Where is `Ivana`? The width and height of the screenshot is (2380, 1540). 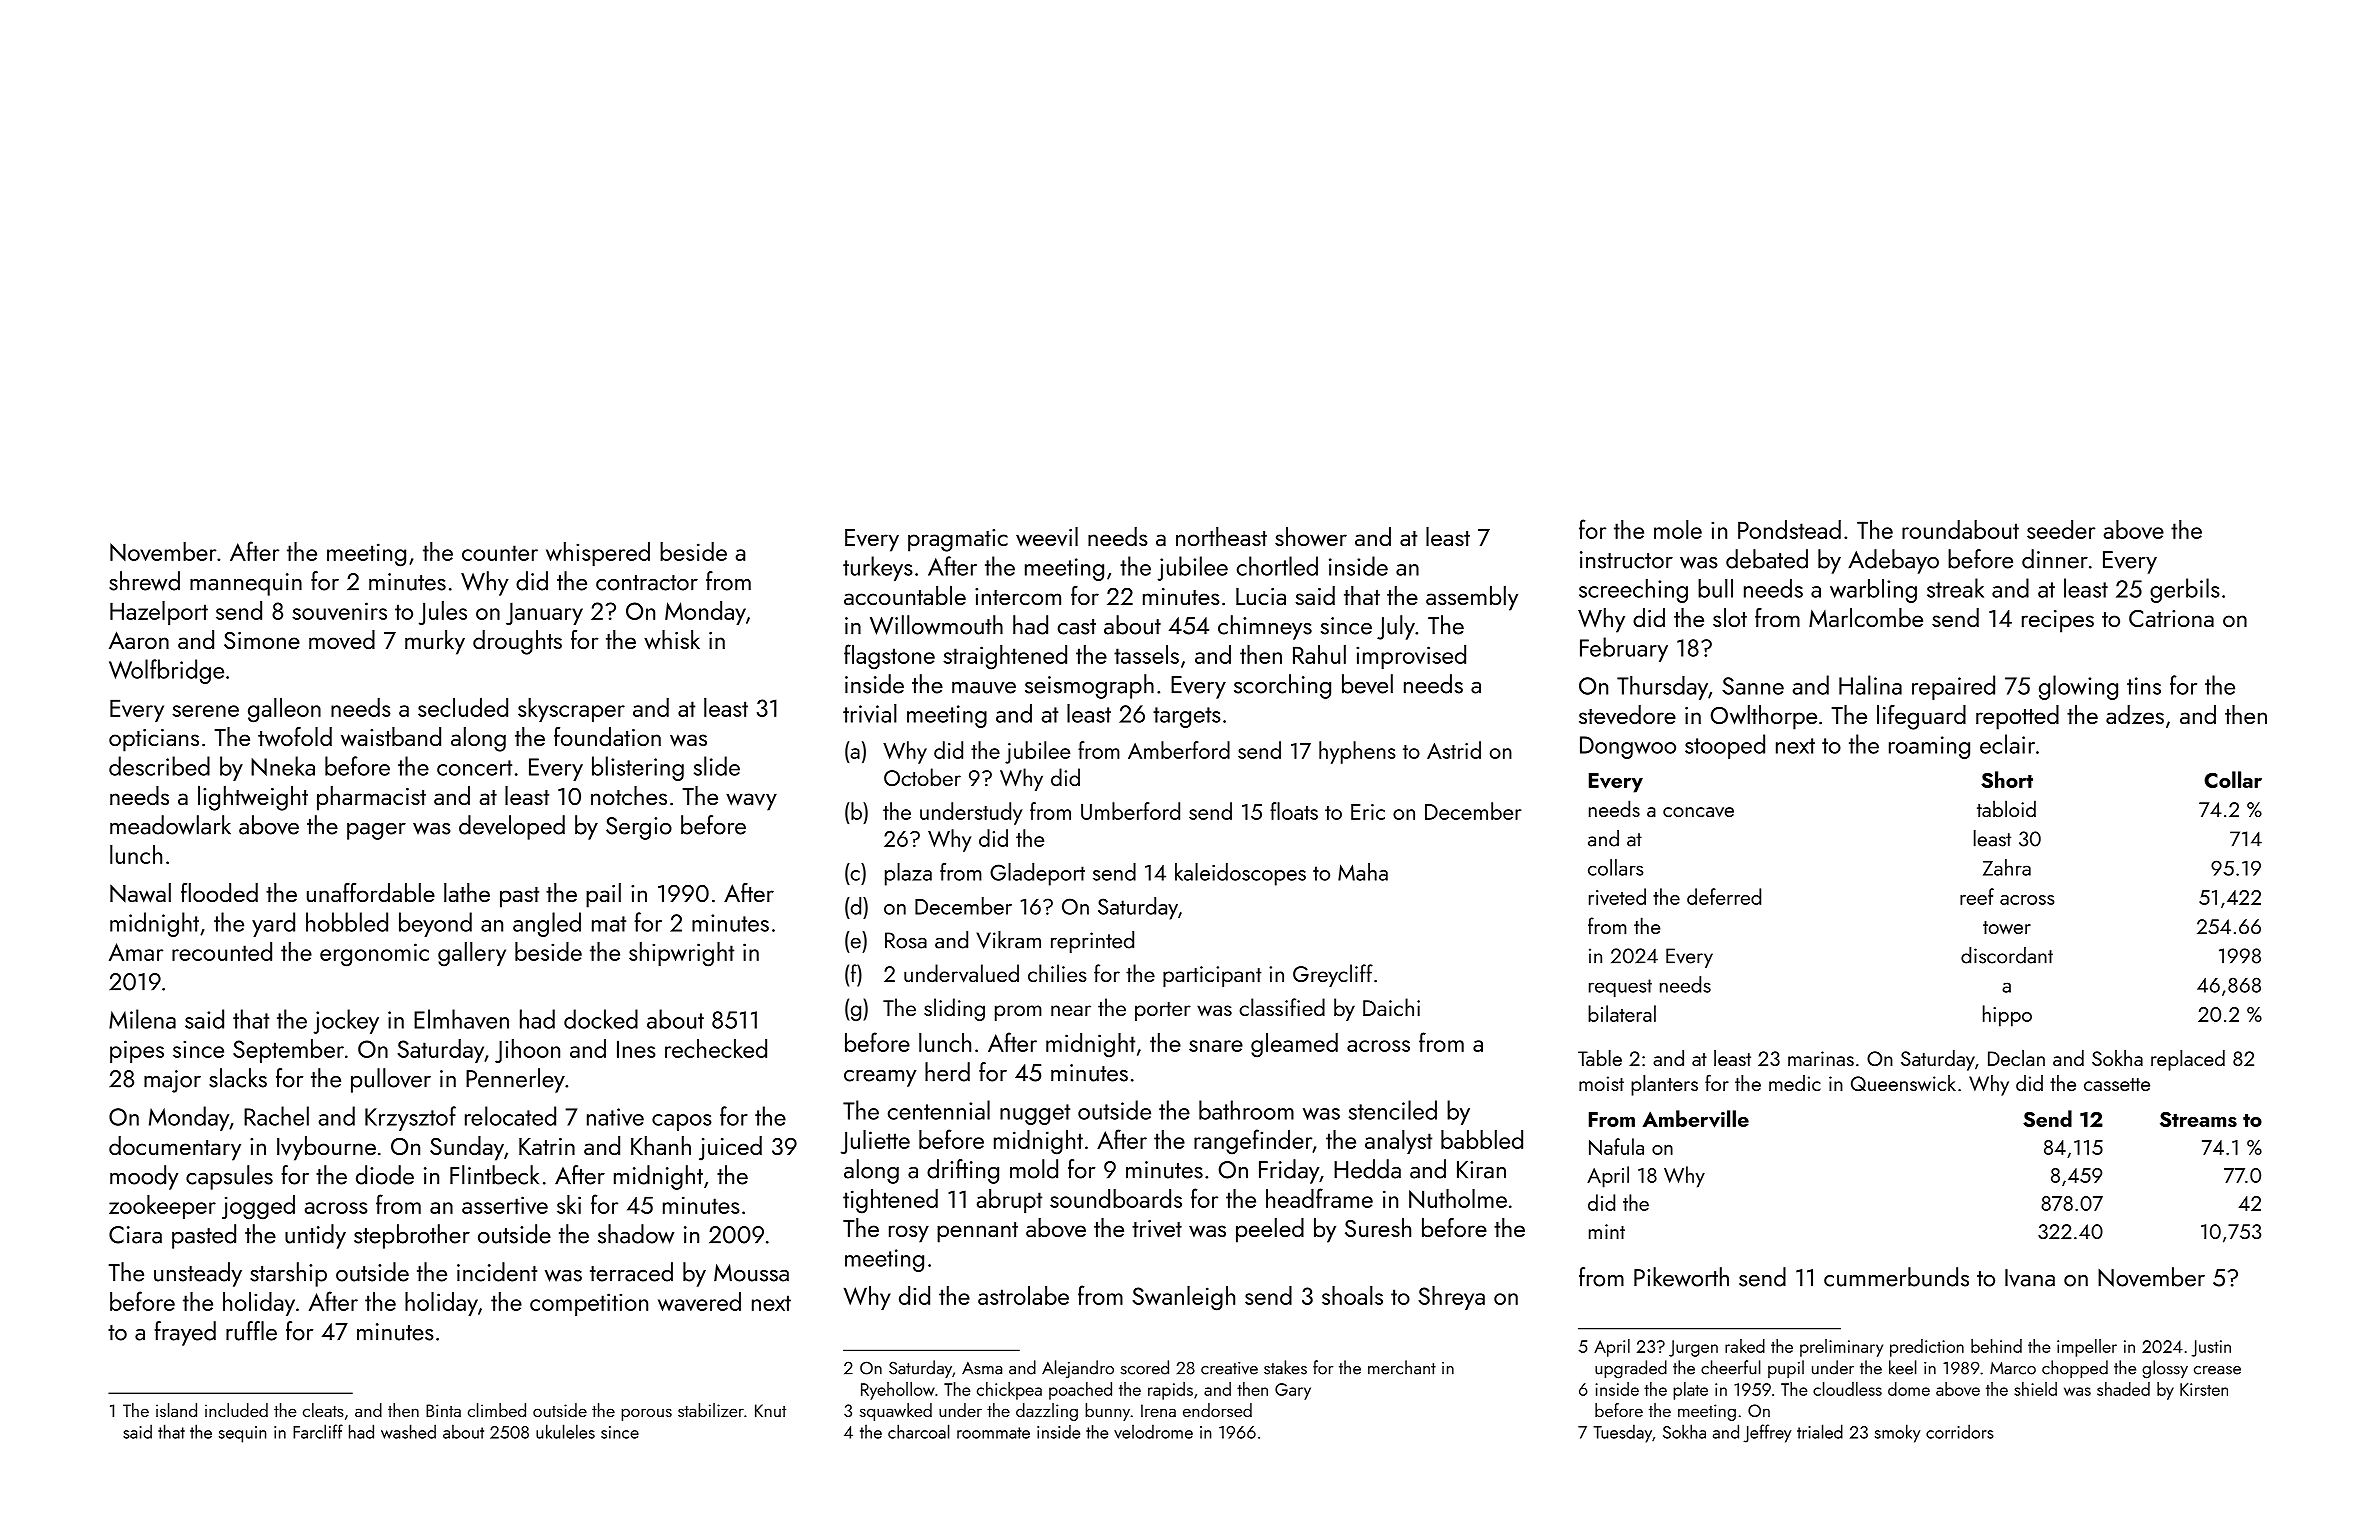 Ivana is located at coordinates (2030, 1278).
